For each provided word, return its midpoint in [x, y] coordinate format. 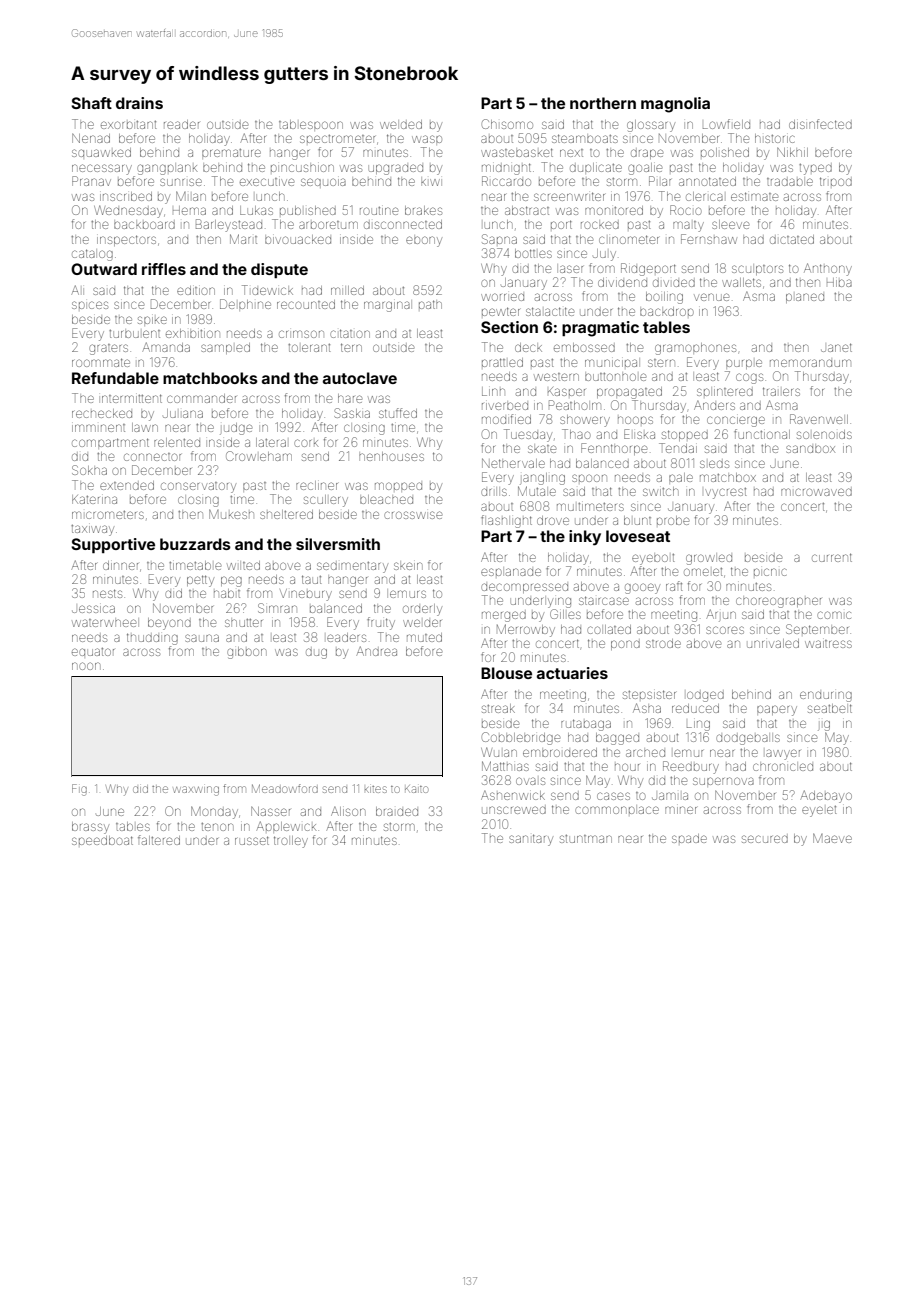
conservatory [198, 487]
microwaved [816, 492]
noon [86, 666]
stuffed [398, 413]
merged [504, 616]
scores [725, 630]
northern [603, 103]
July [604, 255]
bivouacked [298, 239]
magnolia [675, 105]
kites [376, 789]
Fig [79, 790]
